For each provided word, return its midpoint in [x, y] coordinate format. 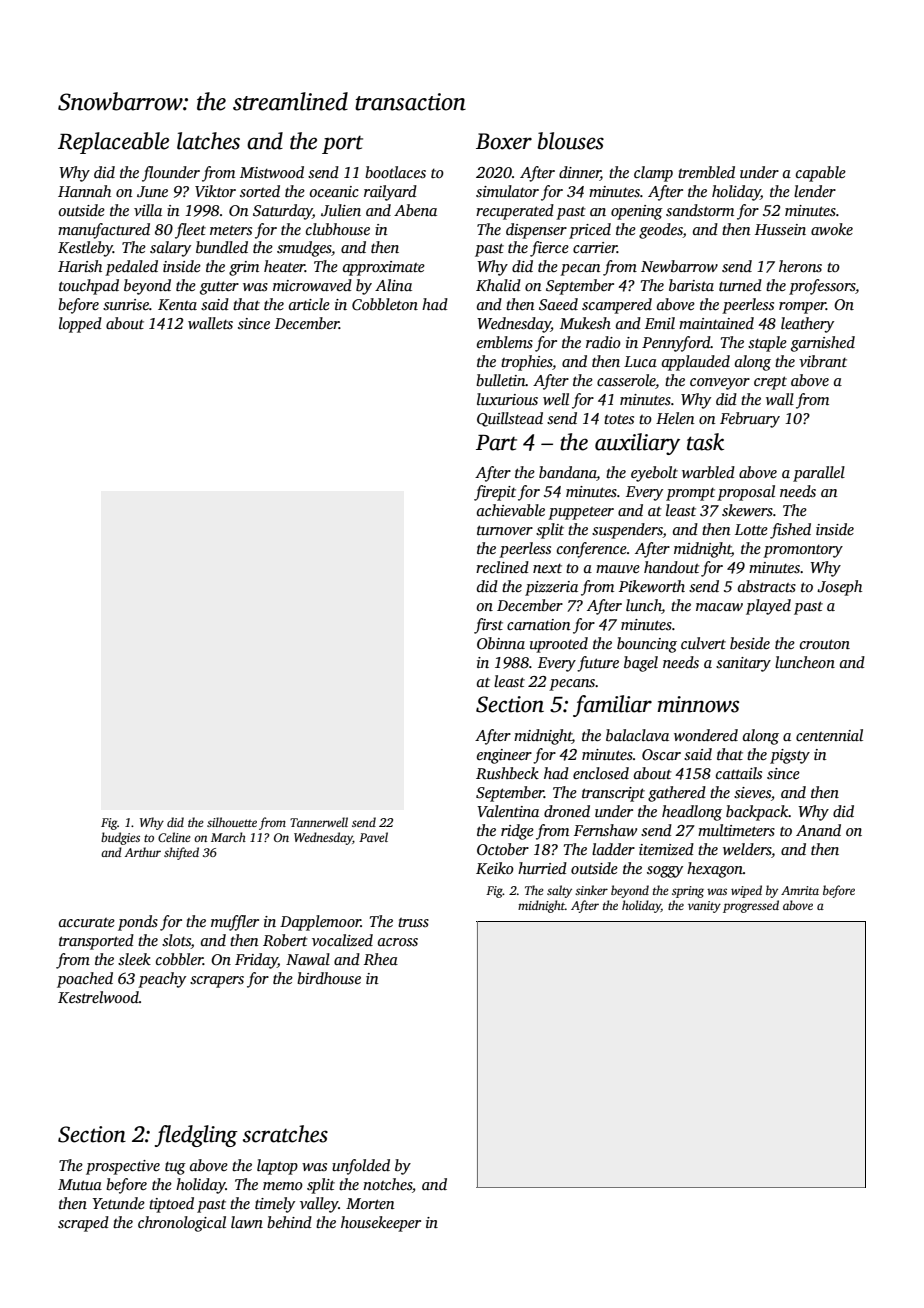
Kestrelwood [98, 997]
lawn [247, 1222]
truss [413, 922]
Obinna [501, 643]
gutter [219, 288]
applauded [696, 363]
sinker [591, 890]
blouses [571, 141]
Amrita [800, 890]
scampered [617, 306]
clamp [653, 174]
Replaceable [113, 143]
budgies [120, 838]
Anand [818, 830]
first [488, 626]
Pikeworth [652, 586]
